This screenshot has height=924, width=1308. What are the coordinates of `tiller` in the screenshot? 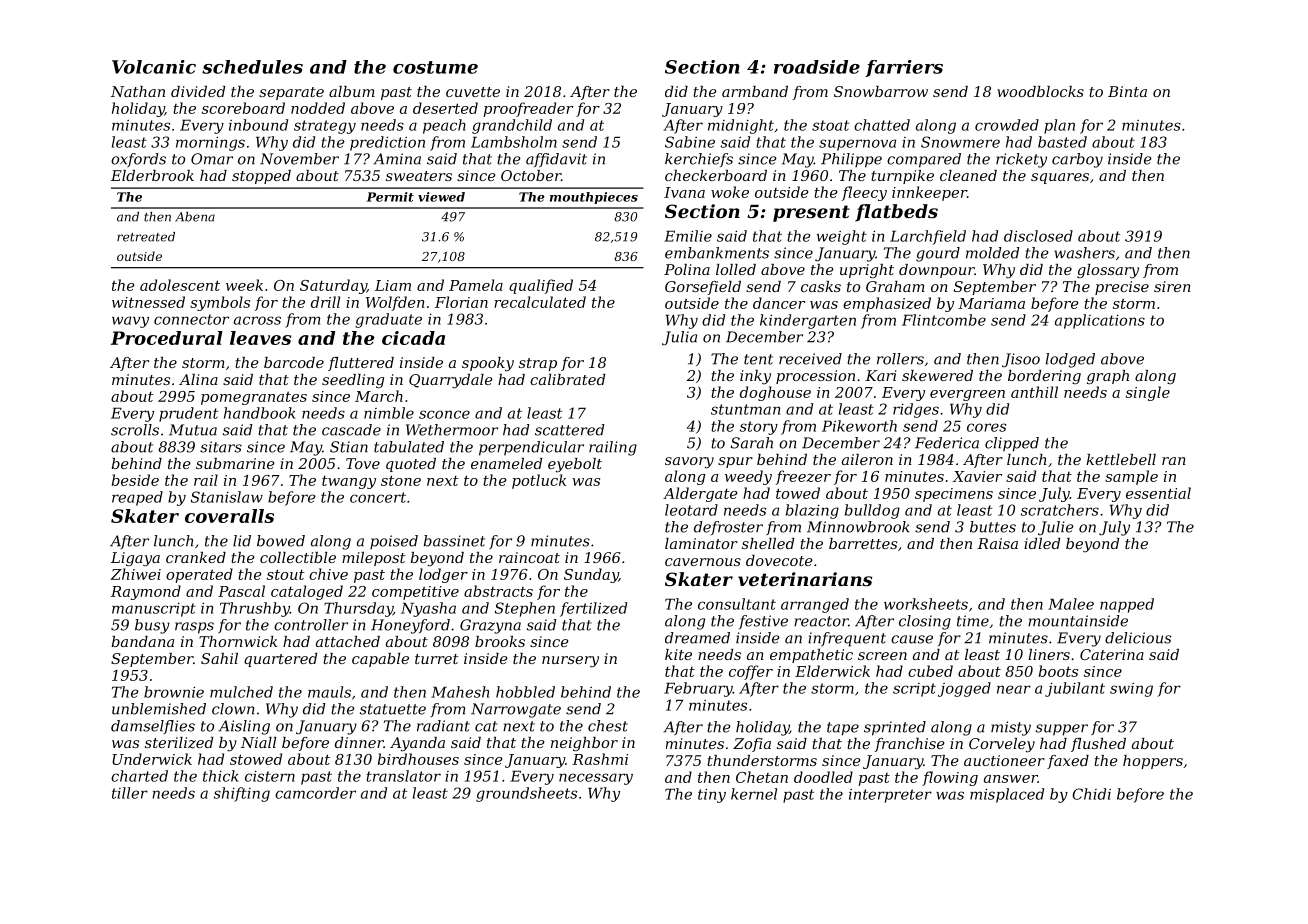 It's located at (130, 793).
